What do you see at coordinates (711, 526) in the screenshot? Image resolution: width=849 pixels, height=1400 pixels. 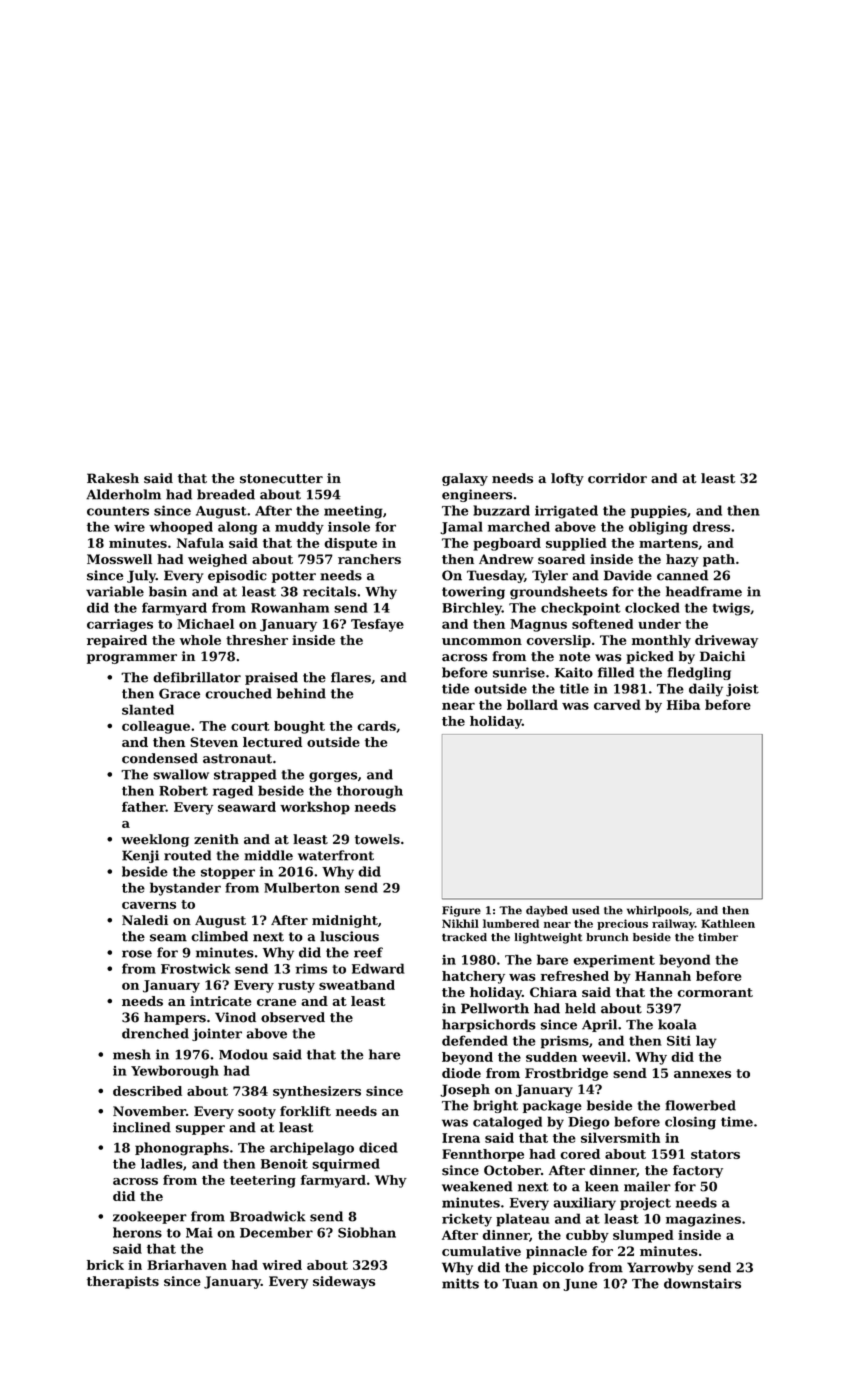 I see `dress` at bounding box center [711, 526].
